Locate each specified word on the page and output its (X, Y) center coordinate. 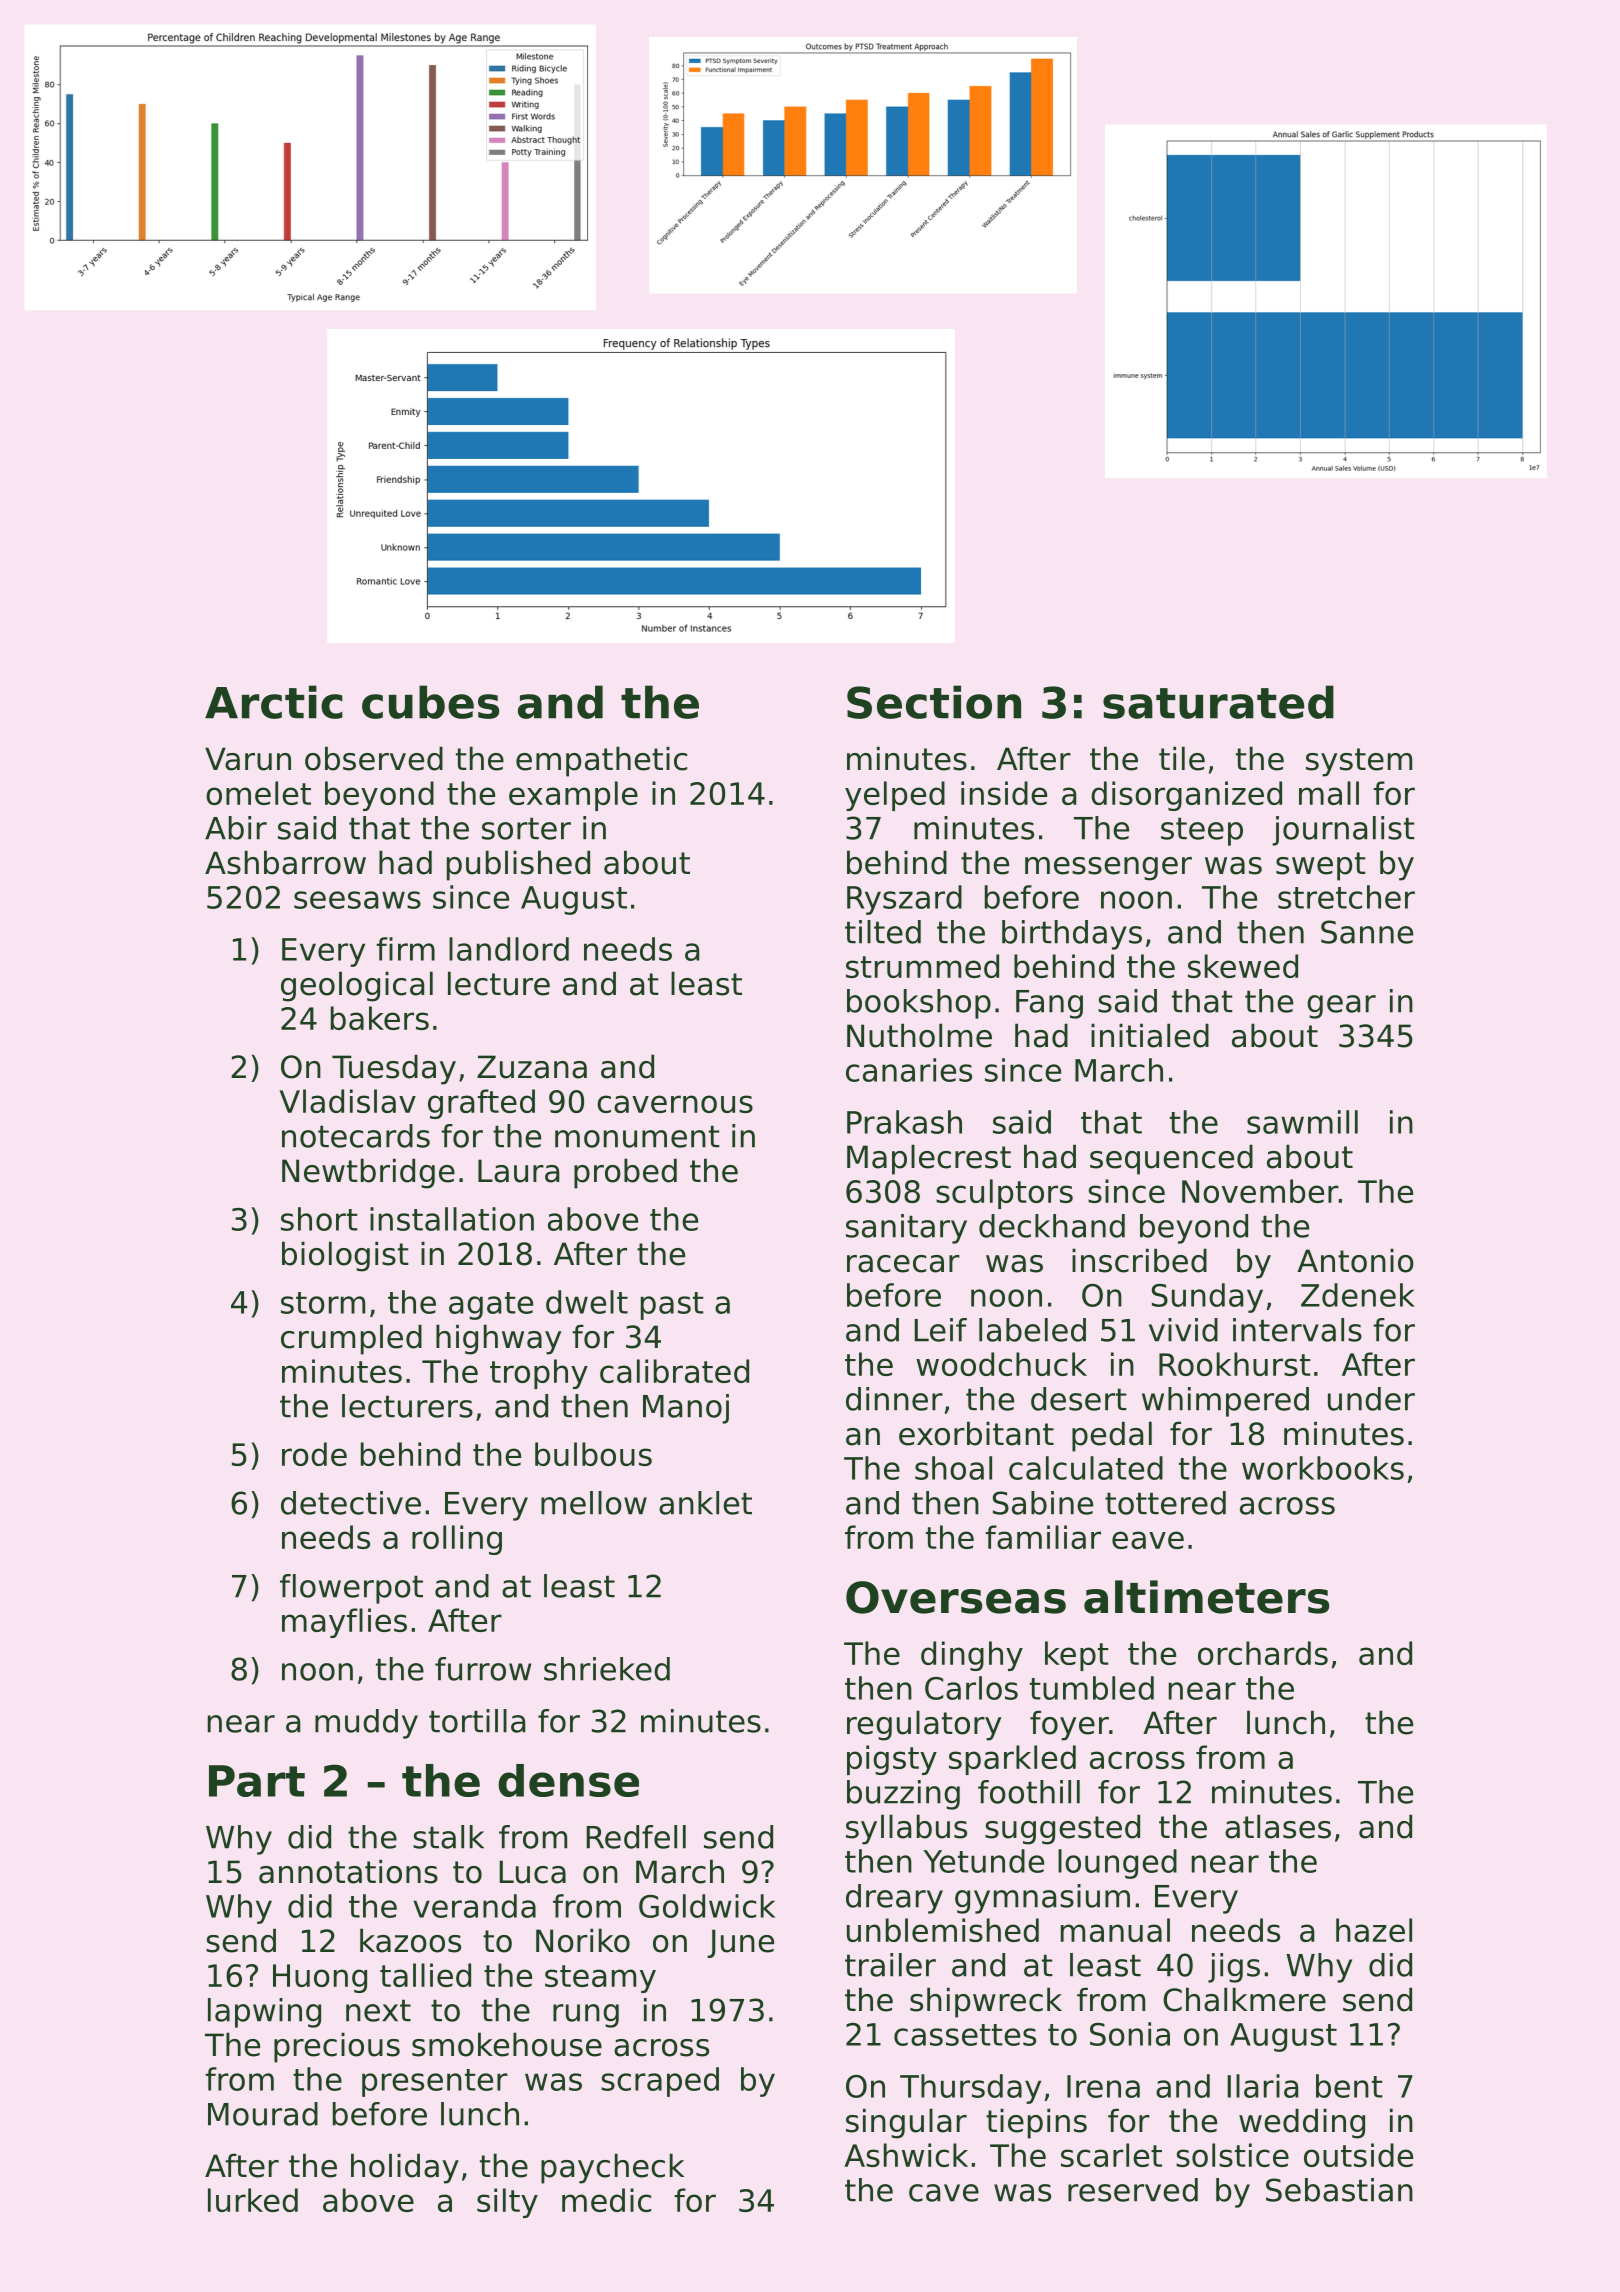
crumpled (351, 1339)
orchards (1263, 1653)
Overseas (956, 1597)
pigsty (892, 1760)
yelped (895, 796)
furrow (483, 1669)
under (1371, 1399)
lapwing (264, 2013)
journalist (1343, 831)
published (518, 865)
